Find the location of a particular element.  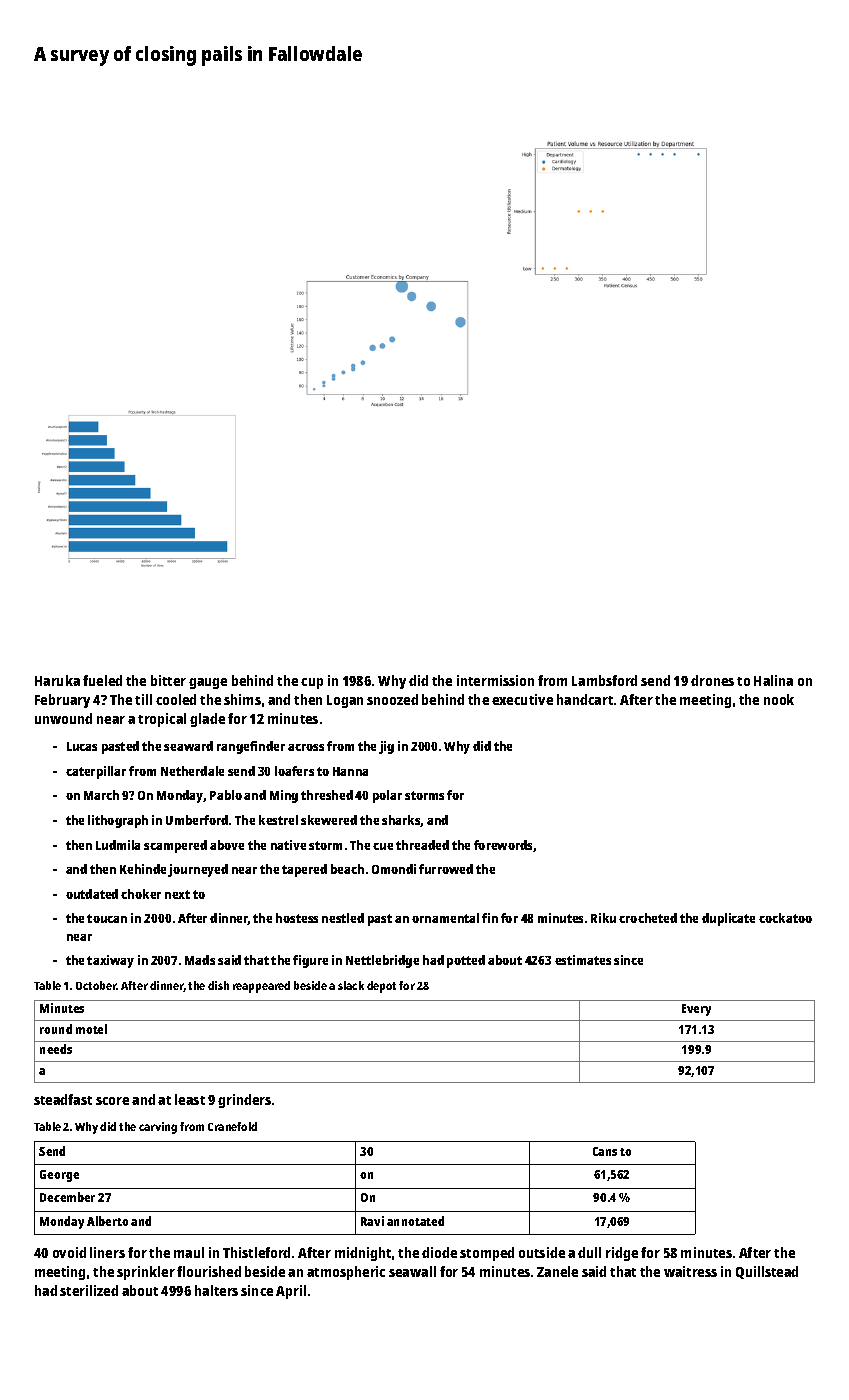

gauge is located at coordinates (208, 683).
